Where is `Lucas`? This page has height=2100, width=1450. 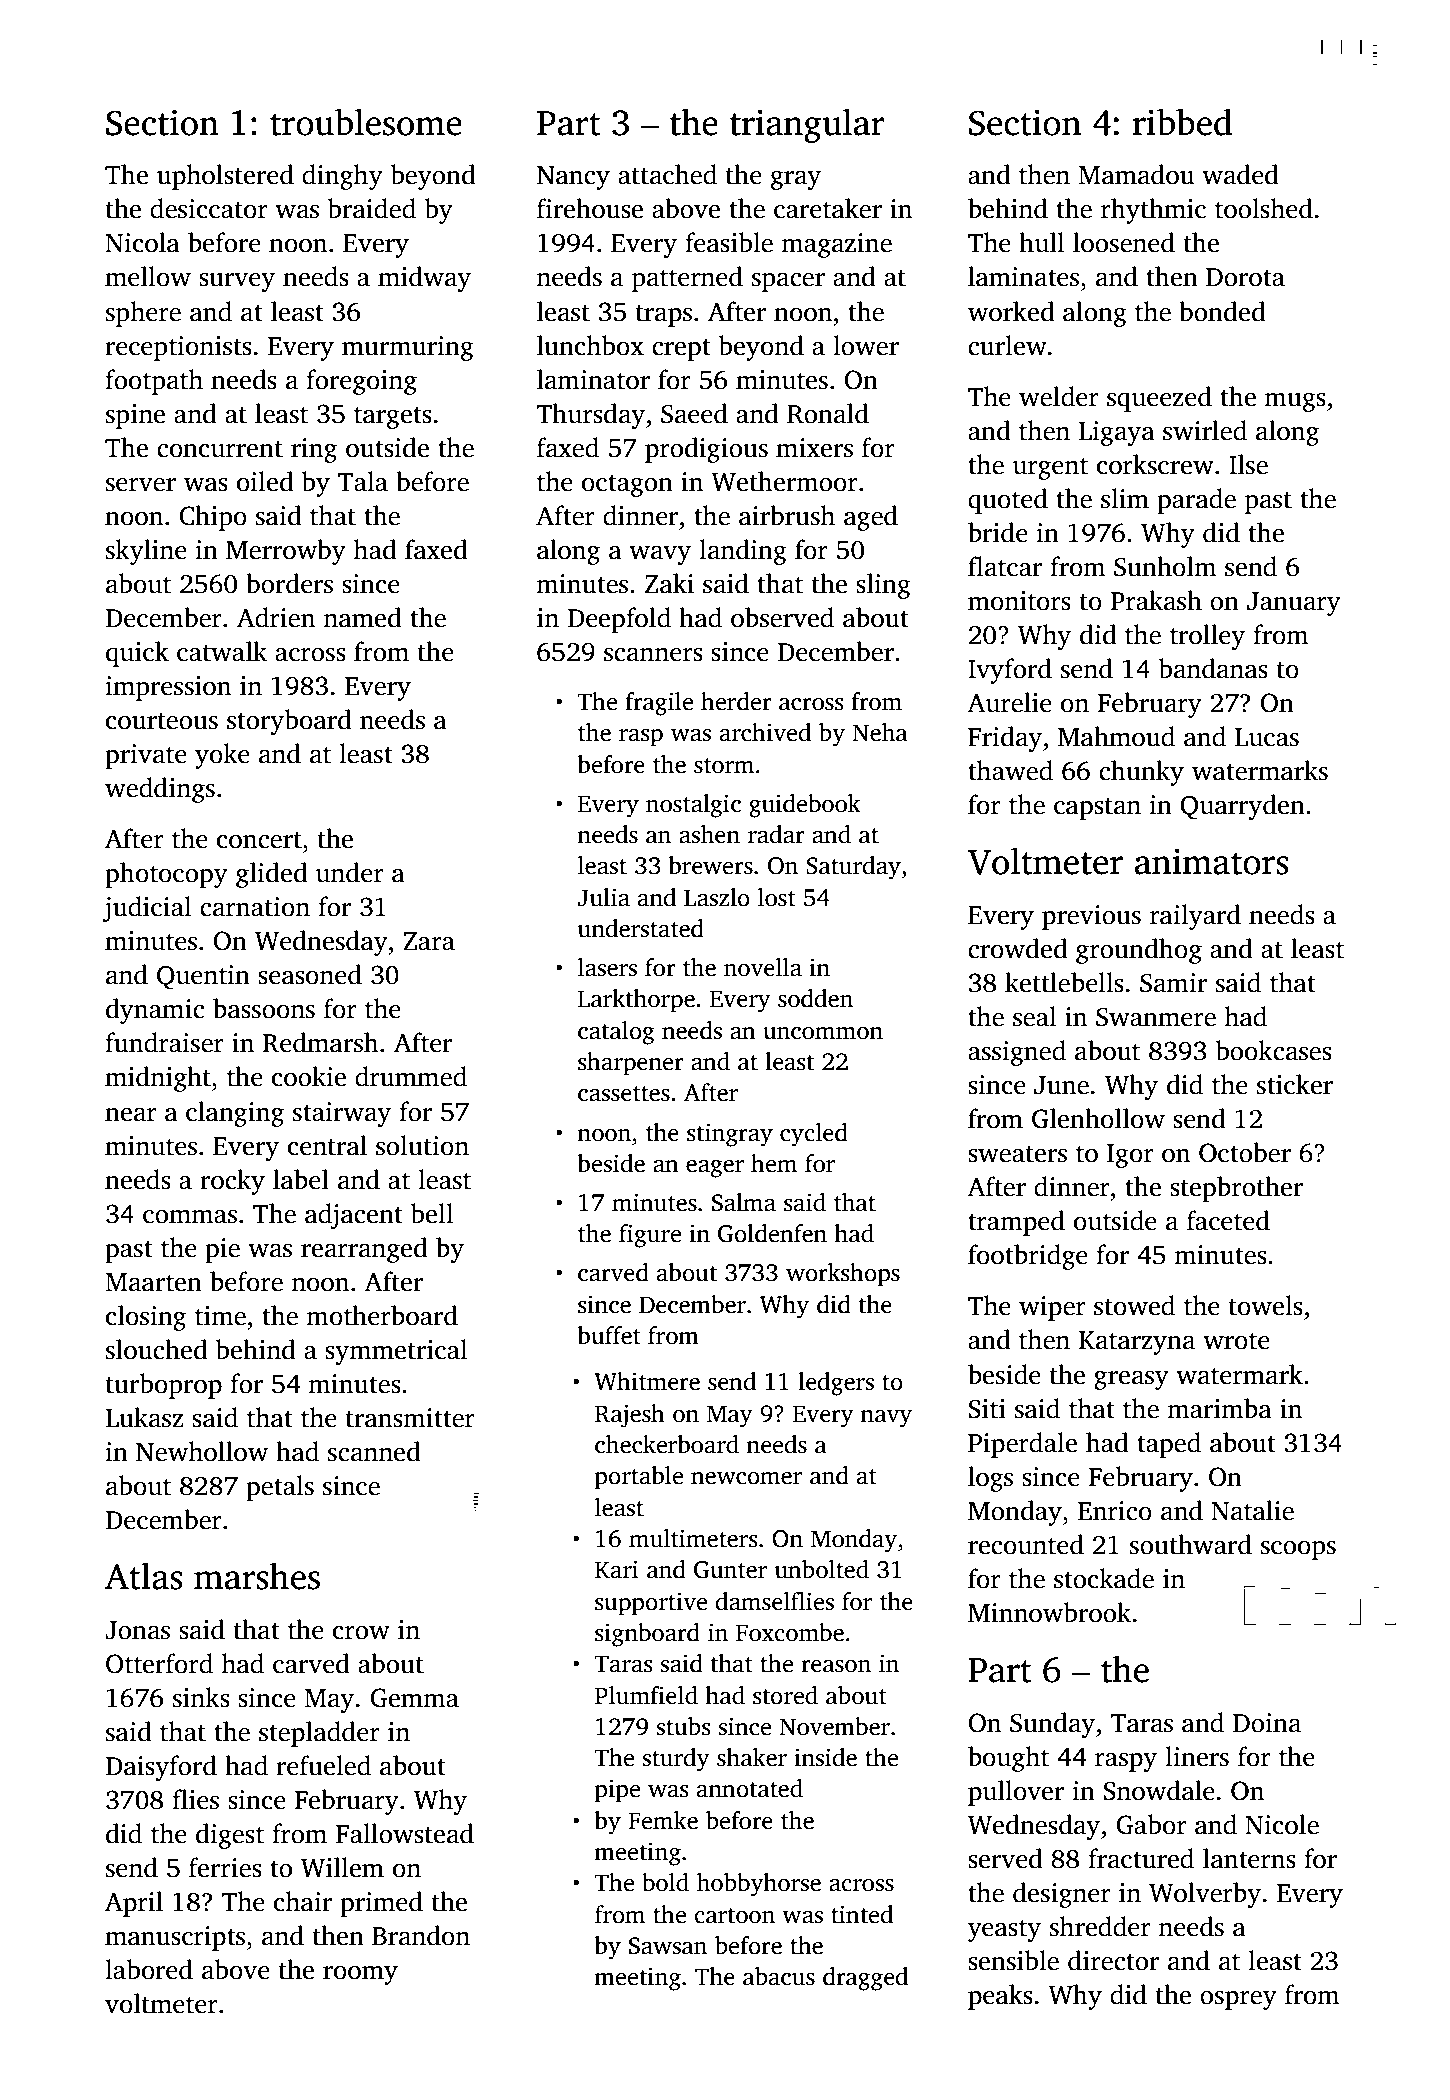 Lucas is located at coordinates (1267, 737).
